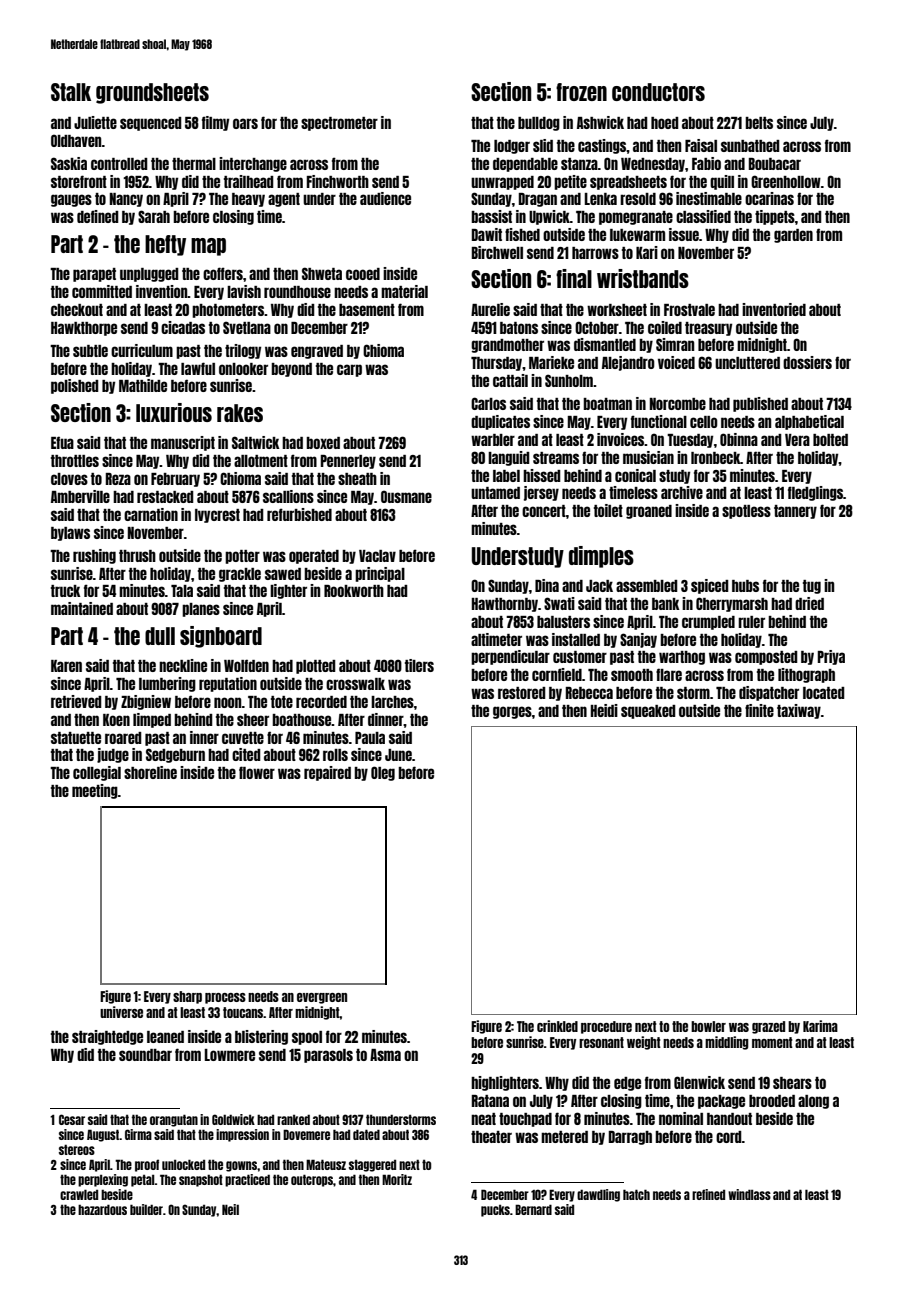 The image size is (908, 1316). Describe the element at coordinates (245, 123) in the image. I see `oars` at that location.
